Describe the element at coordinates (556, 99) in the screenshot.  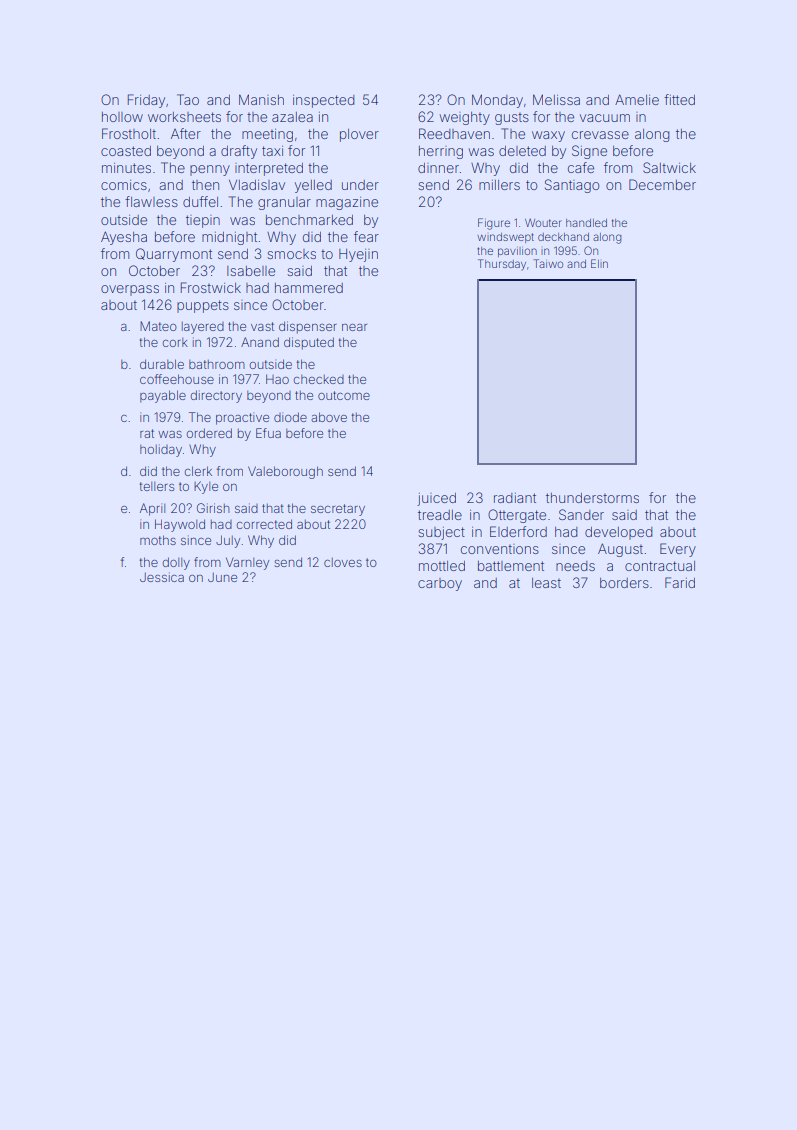
I see `Melissa` at that location.
